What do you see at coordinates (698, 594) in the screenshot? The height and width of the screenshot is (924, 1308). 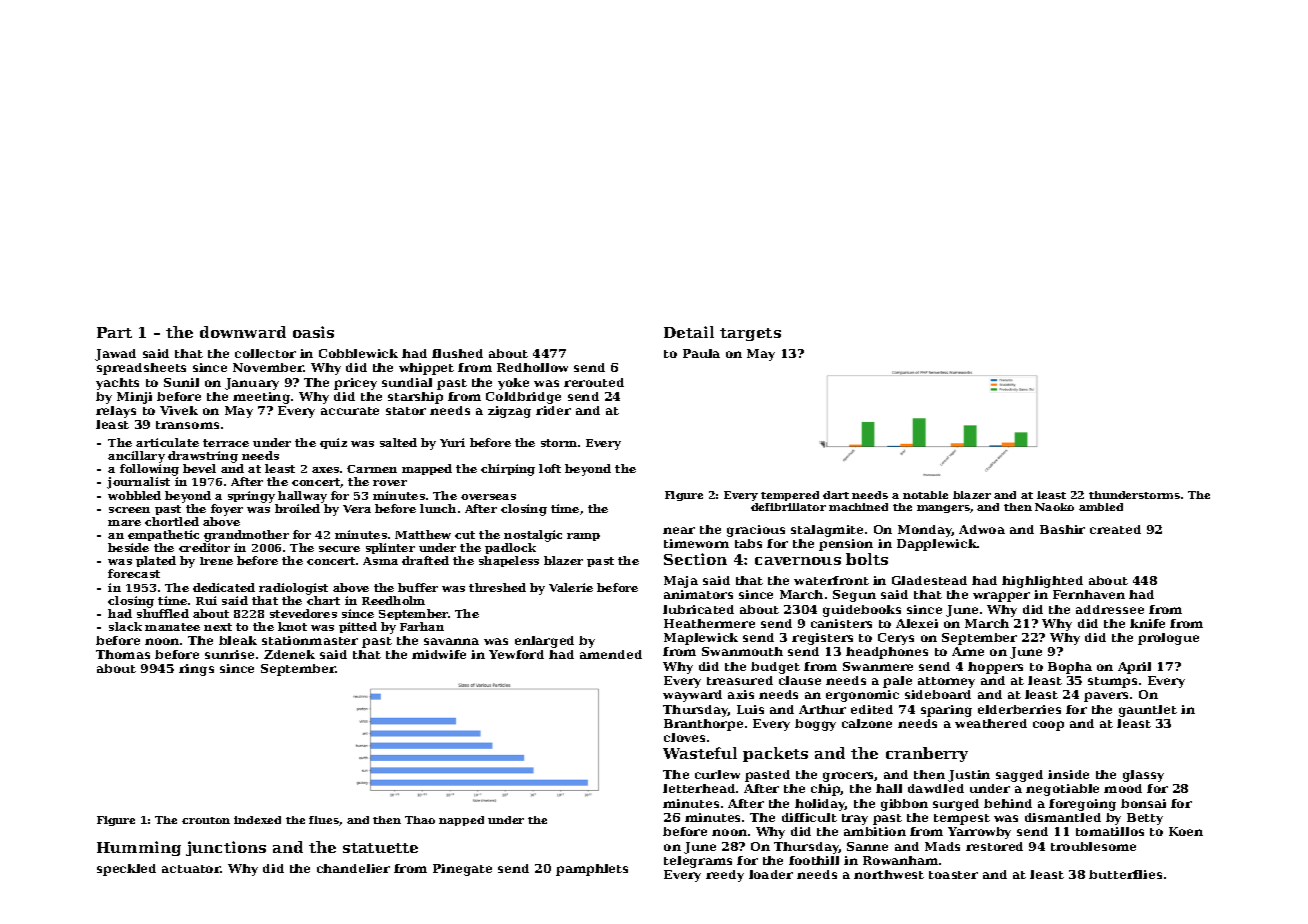 I see `animators` at bounding box center [698, 594].
